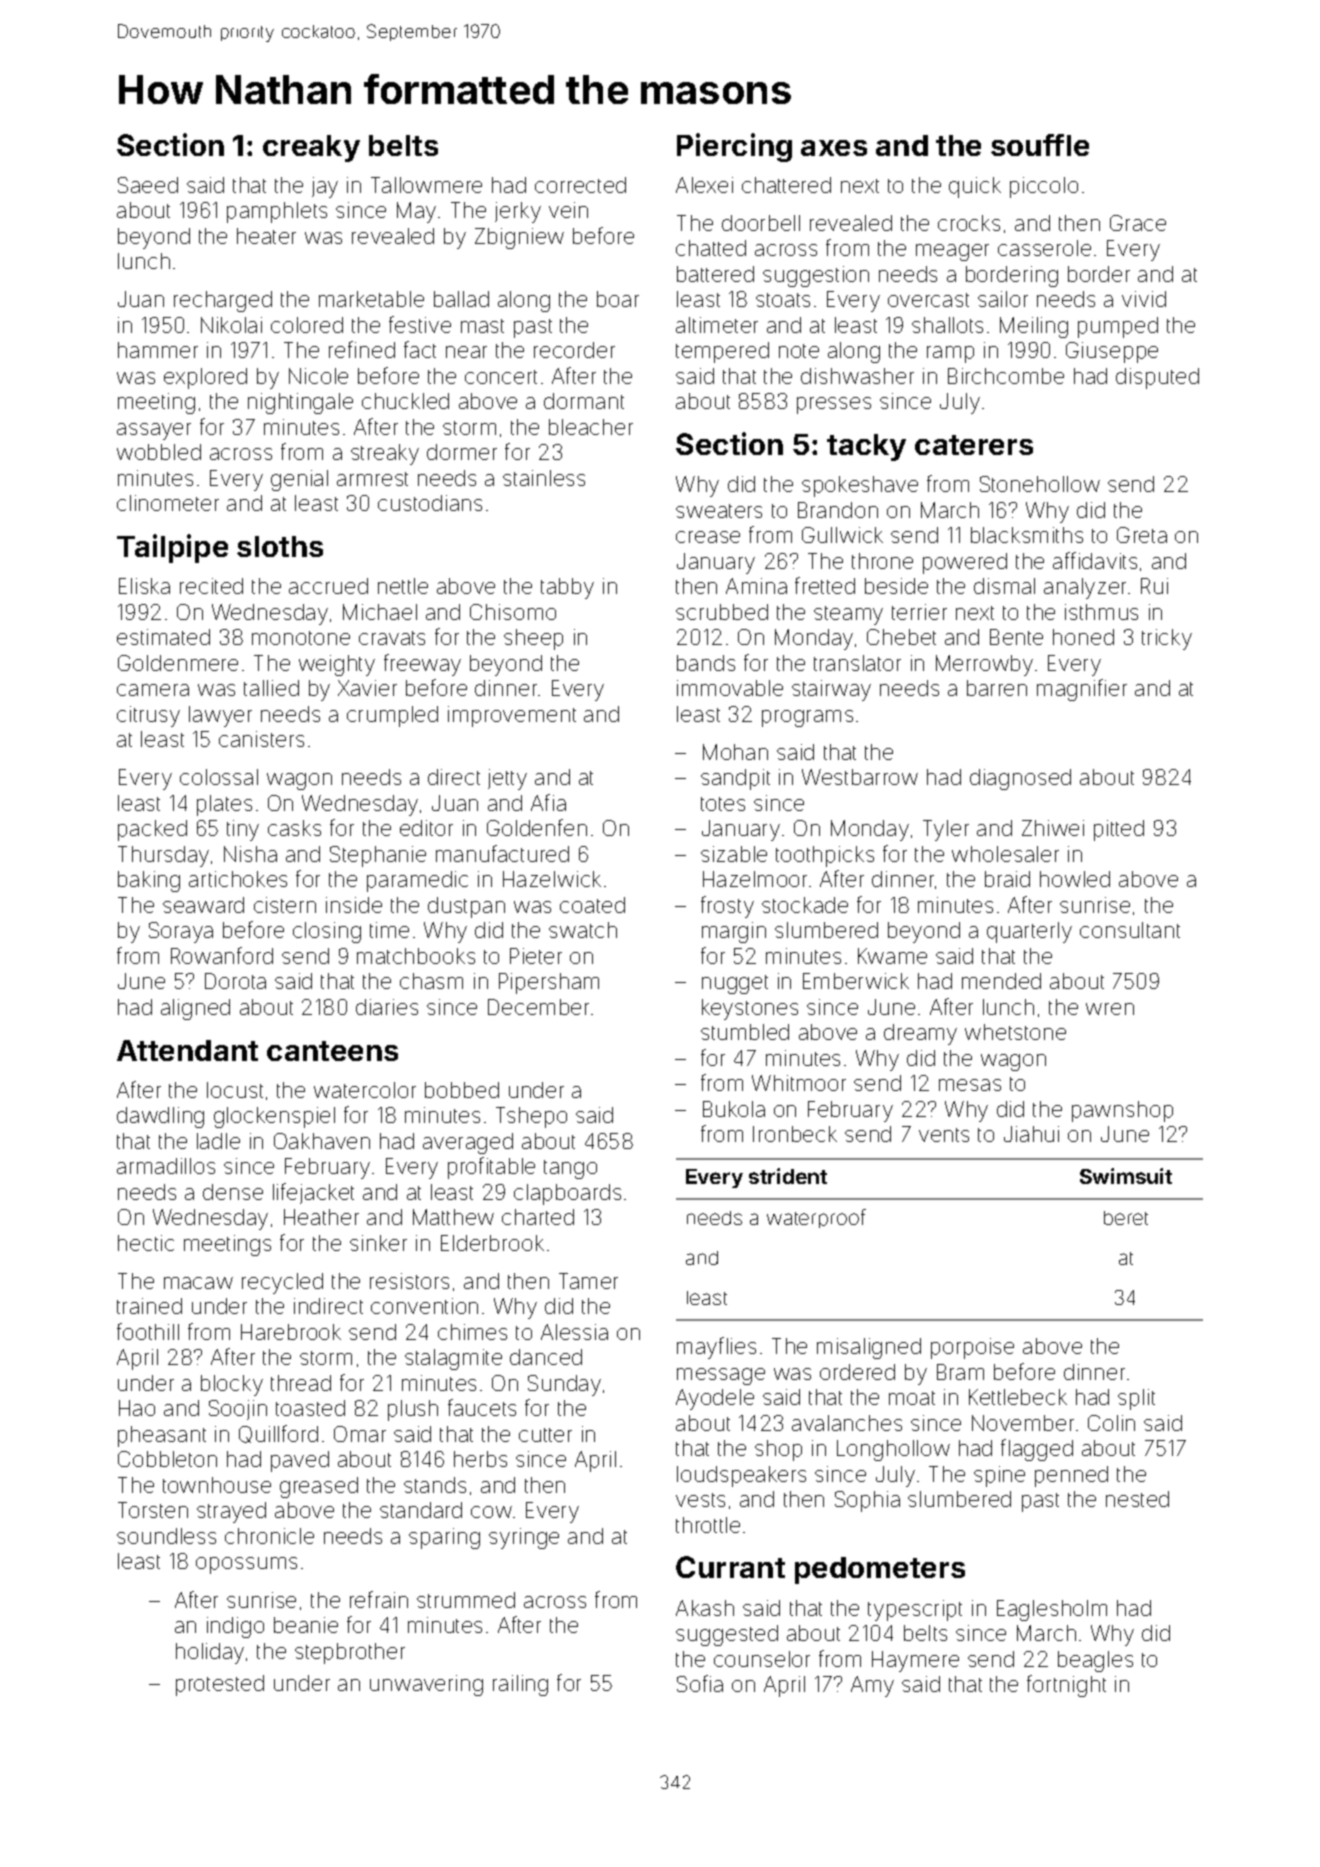 The height and width of the screenshot is (1867, 1320). Describe the element at coordinates (148, 185) in the screenshot. I see `Saeed` at that location.
